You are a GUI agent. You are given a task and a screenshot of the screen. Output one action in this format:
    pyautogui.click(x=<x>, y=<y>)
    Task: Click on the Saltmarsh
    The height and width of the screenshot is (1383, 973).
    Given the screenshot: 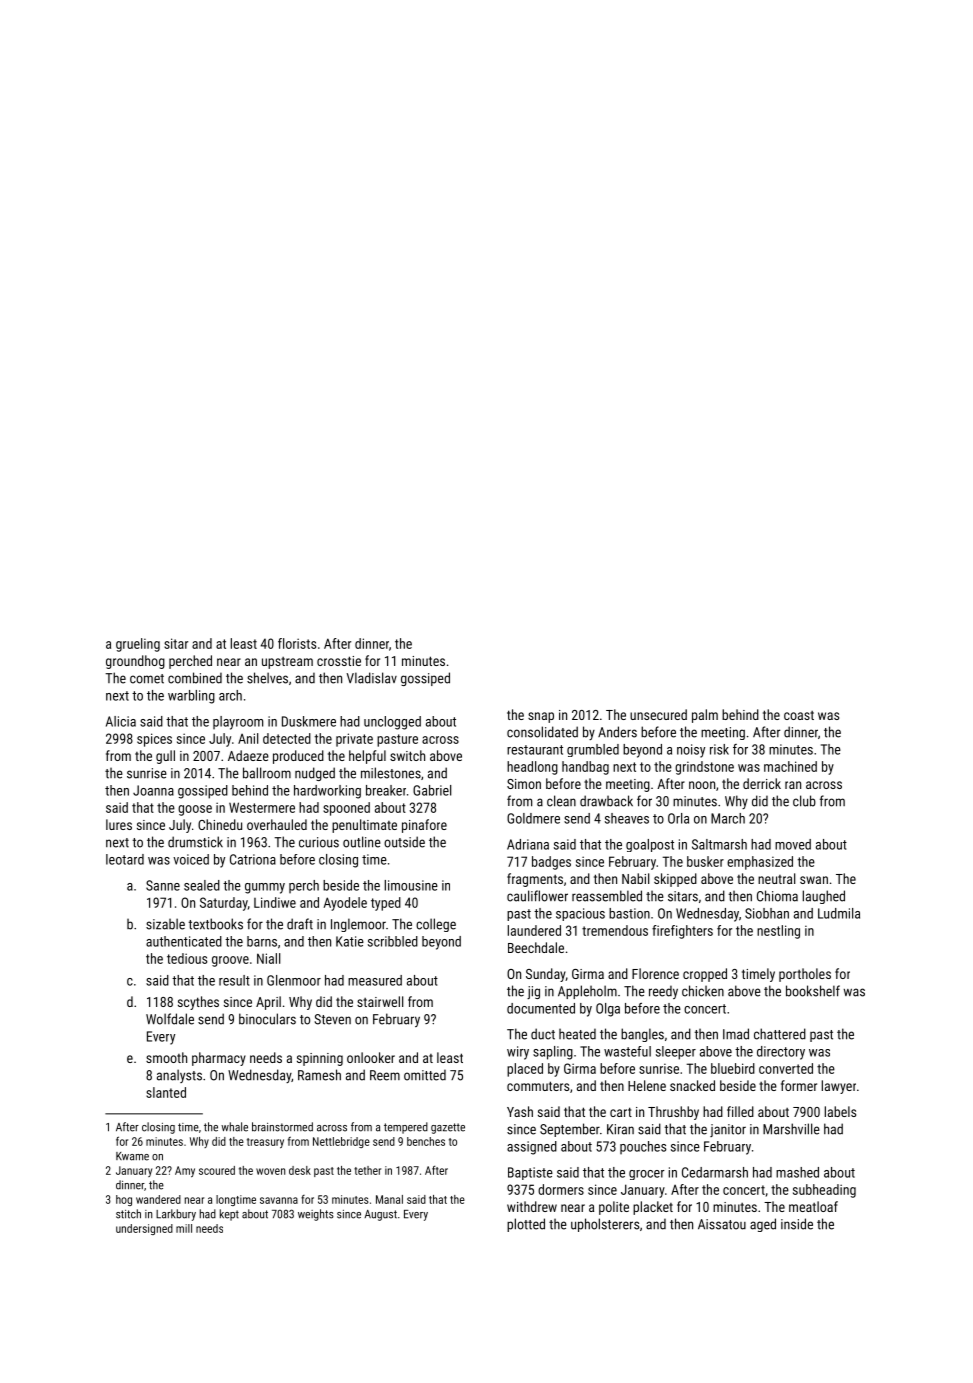 What is the action you would take?
    pyautogui.click(x=719, y=844)
